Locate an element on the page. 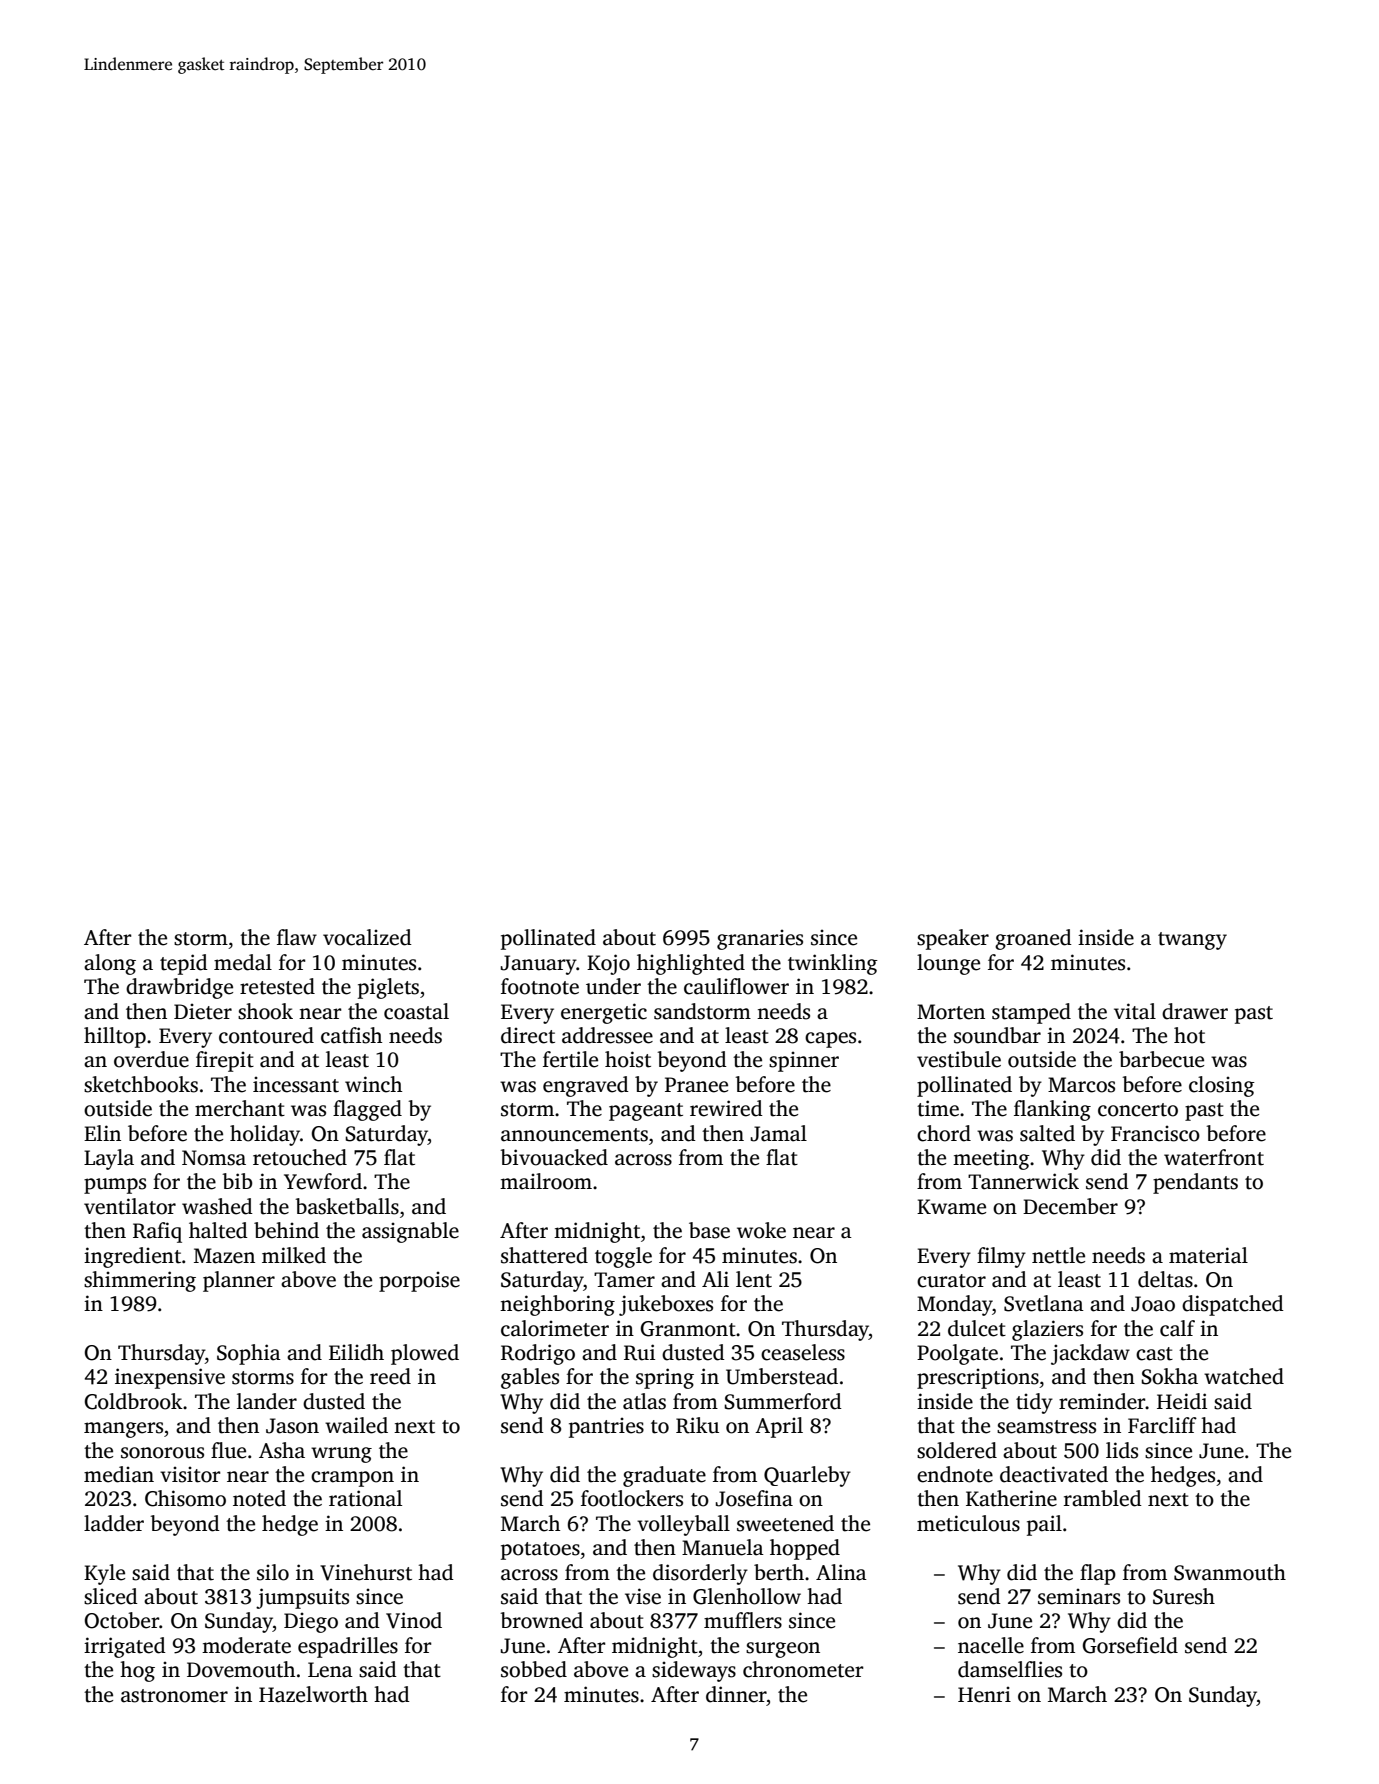 This page has height=1784, width=1379. Hazelworth is located at coordinates (313, 1694).
